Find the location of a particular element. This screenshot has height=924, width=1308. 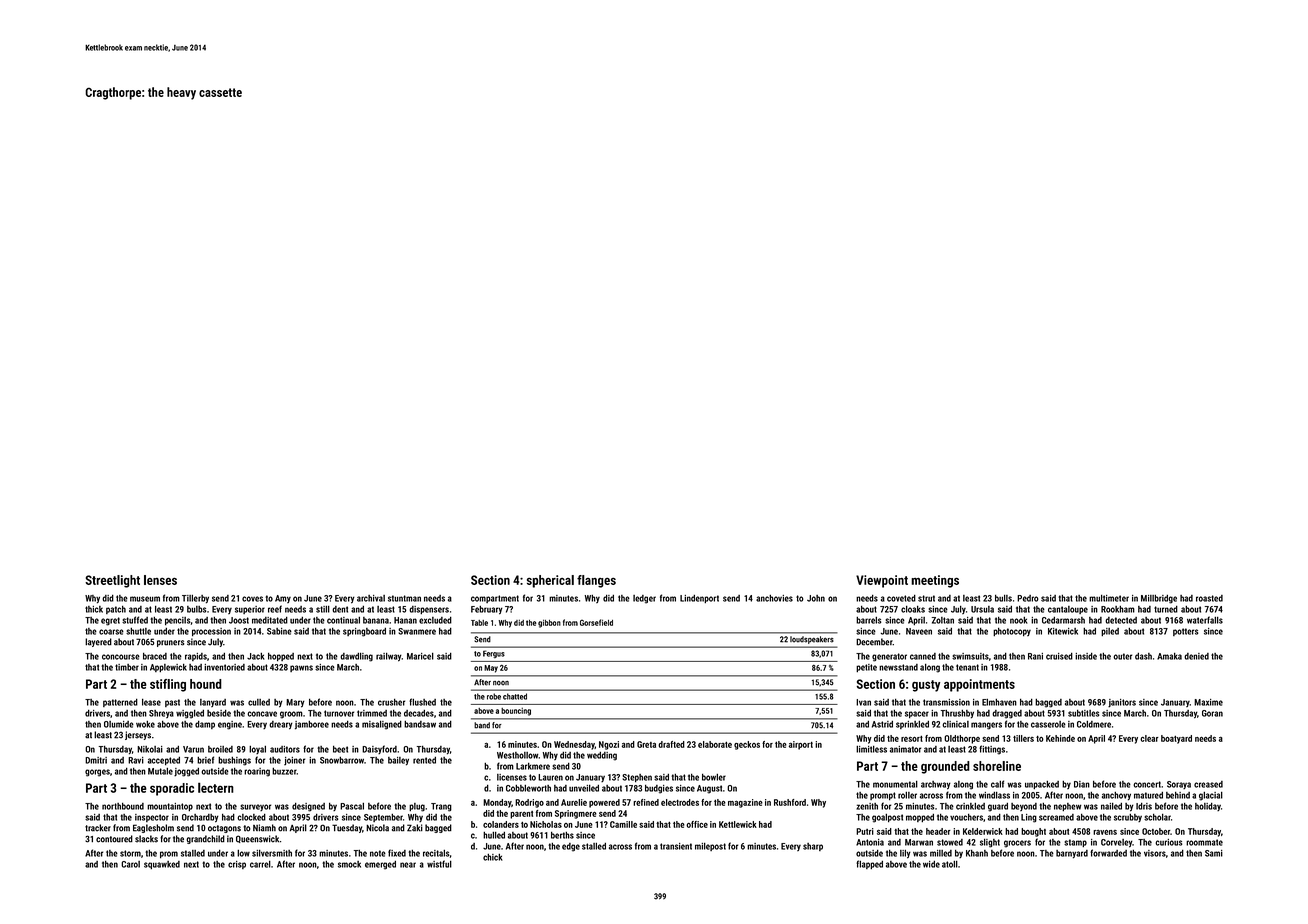

Tuesday is located at coordinates (347, 828).
